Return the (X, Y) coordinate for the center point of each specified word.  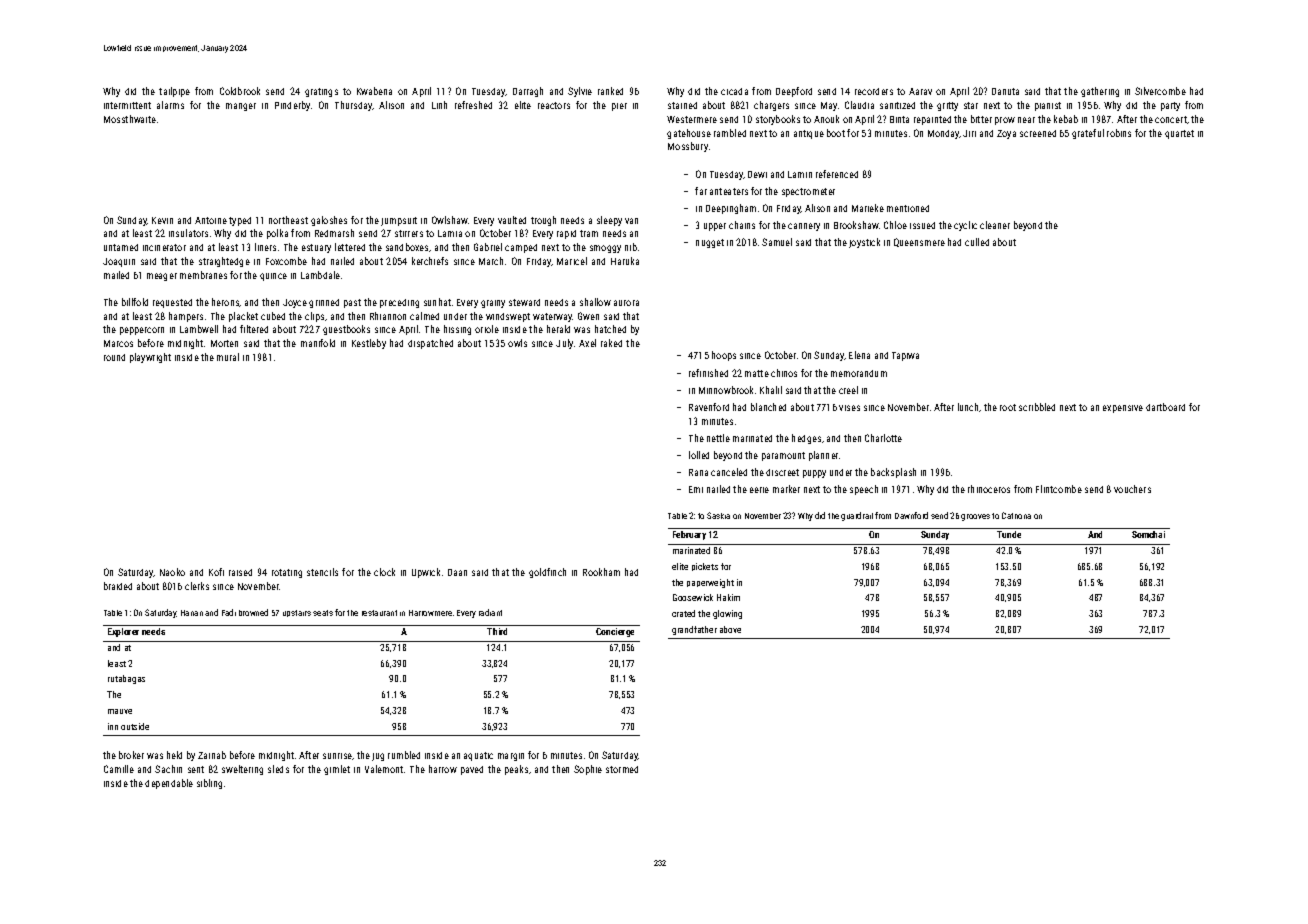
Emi (696, 489)
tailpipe (174, 92)
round (114, 357)
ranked (610, 91)
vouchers (1132, 489)
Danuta (1005, 91)
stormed (622, 769)
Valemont (384, 769)
